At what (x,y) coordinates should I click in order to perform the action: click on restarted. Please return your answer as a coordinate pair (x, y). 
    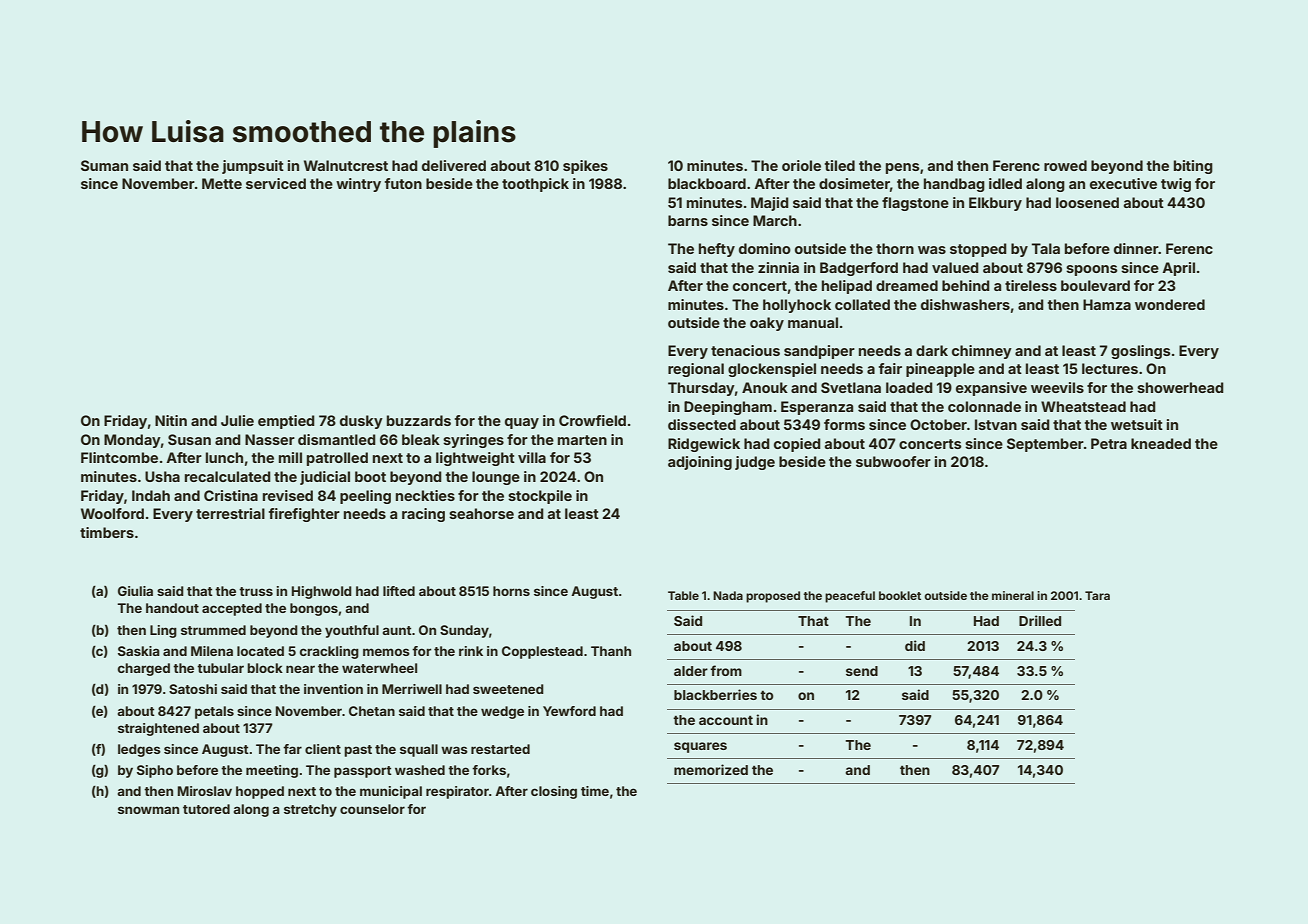
    Looking at the image, I should click on (500, 749).
